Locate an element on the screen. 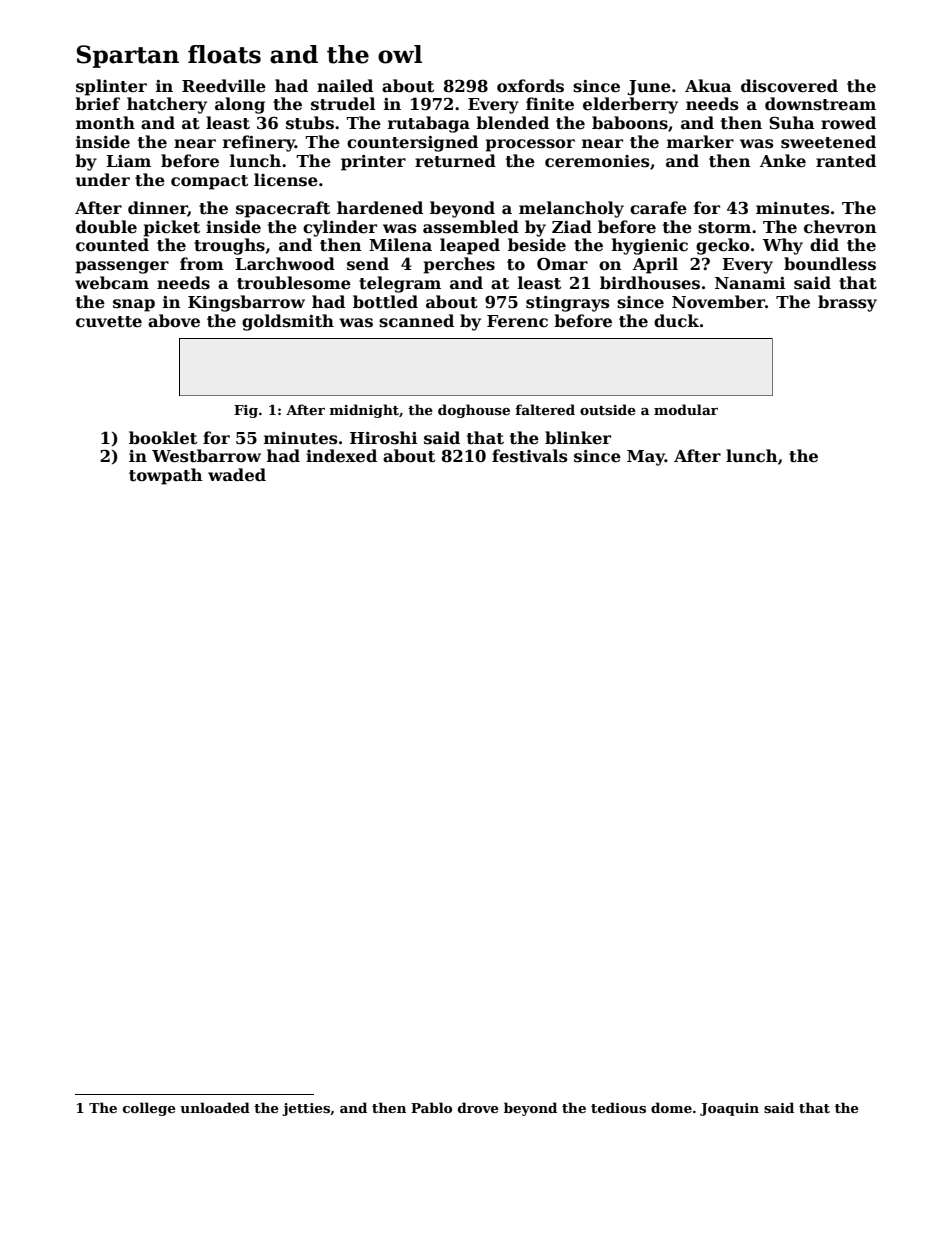  doghouse is located at coordinates (474, 411).
